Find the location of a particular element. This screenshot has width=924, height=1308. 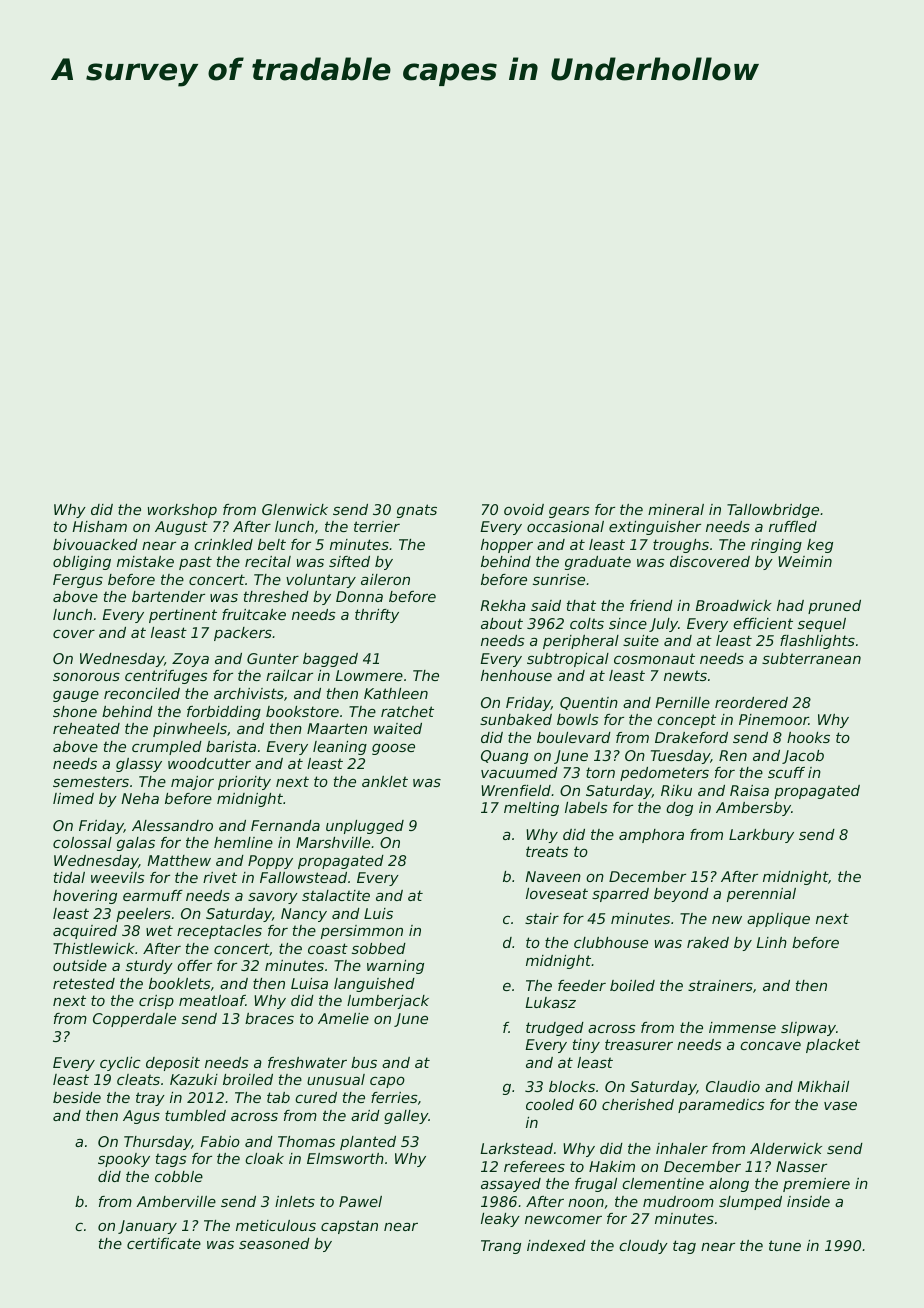

Zoya is located at coordinates (190, 660).
